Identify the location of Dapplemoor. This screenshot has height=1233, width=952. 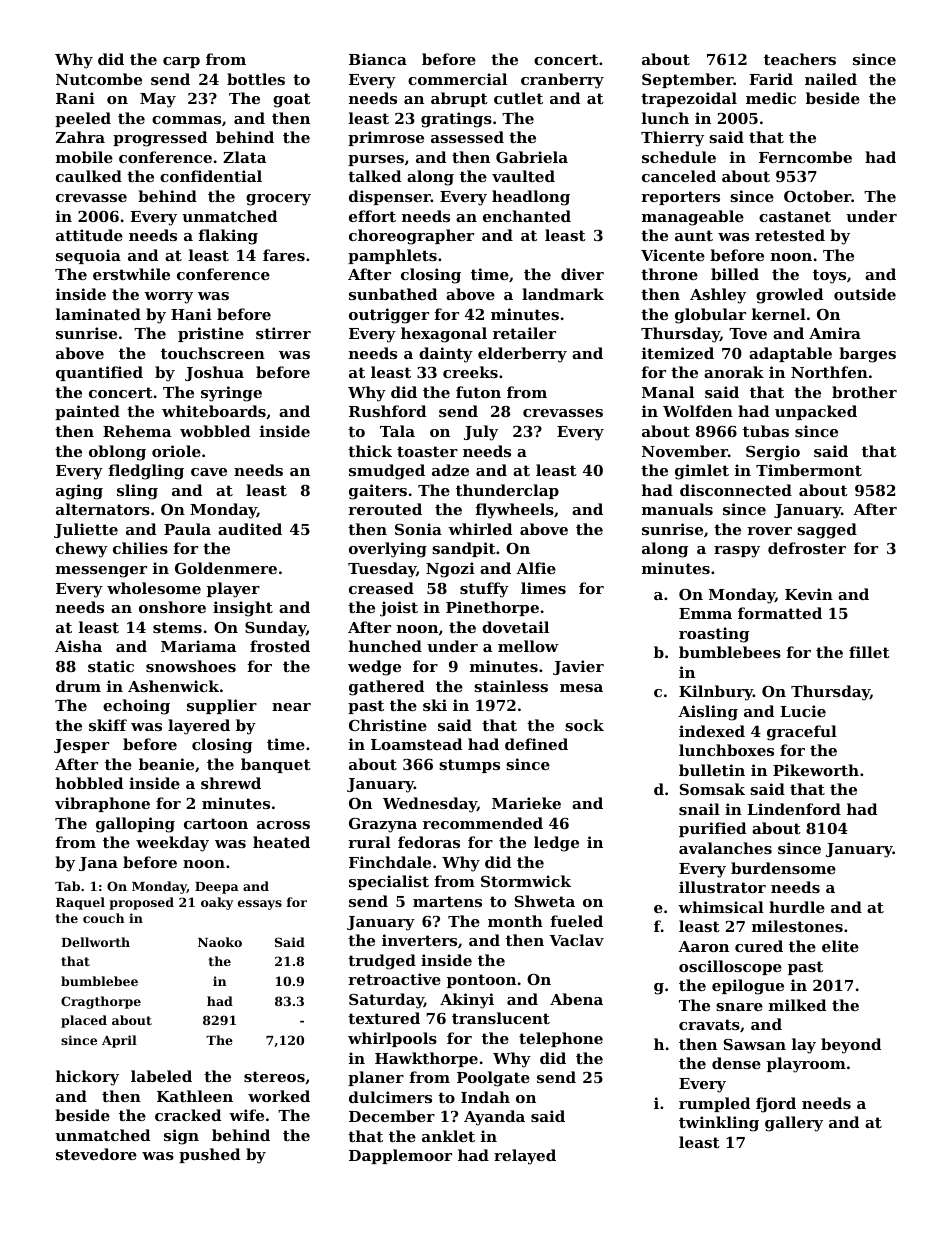
(400, 1156).
